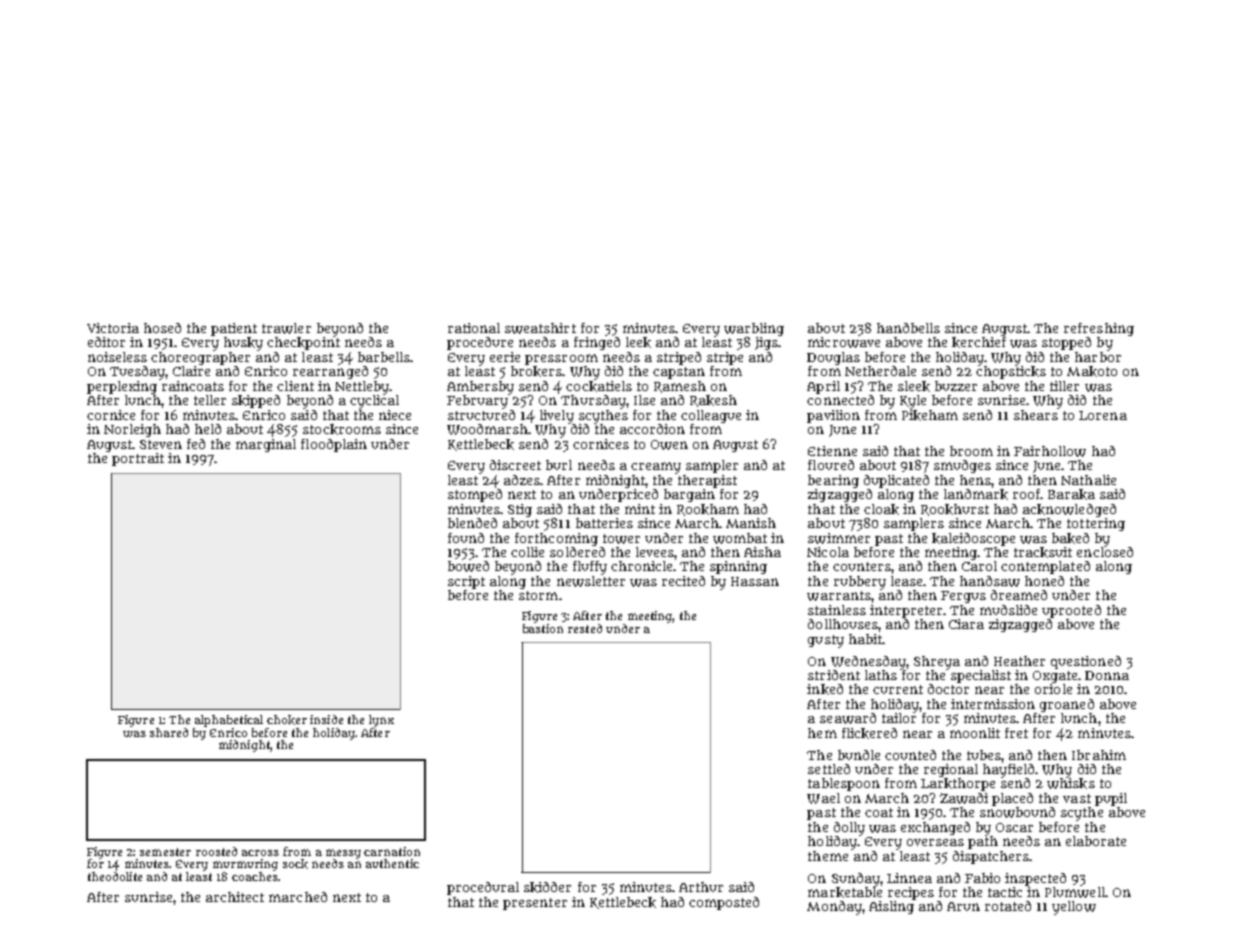 This page has height=952, width=1233. Describe the element at coordinates (829, 769) in the page. I see `settled` at that location.
